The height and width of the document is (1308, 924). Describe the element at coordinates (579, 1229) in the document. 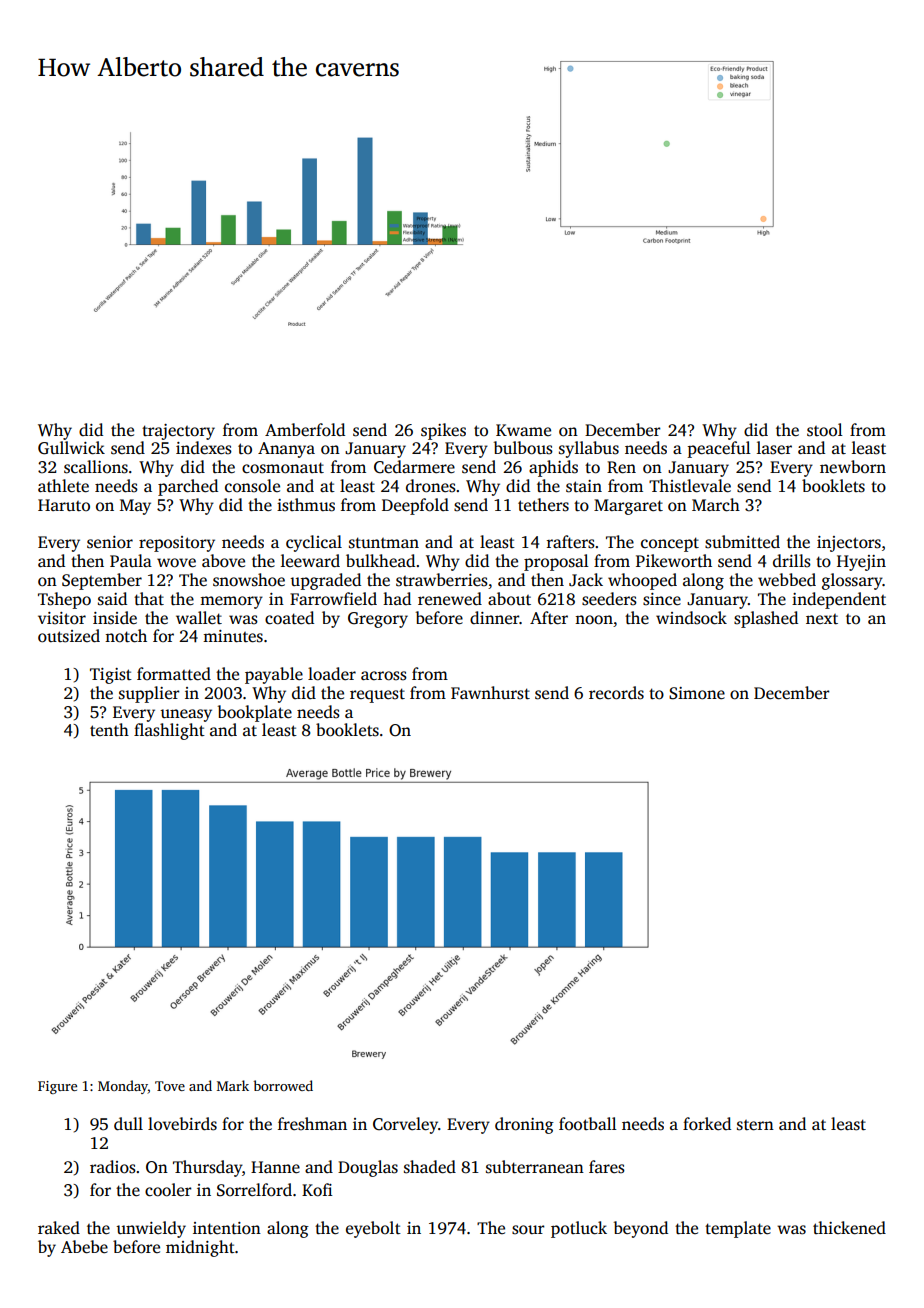

I see `potluck` at that location.
